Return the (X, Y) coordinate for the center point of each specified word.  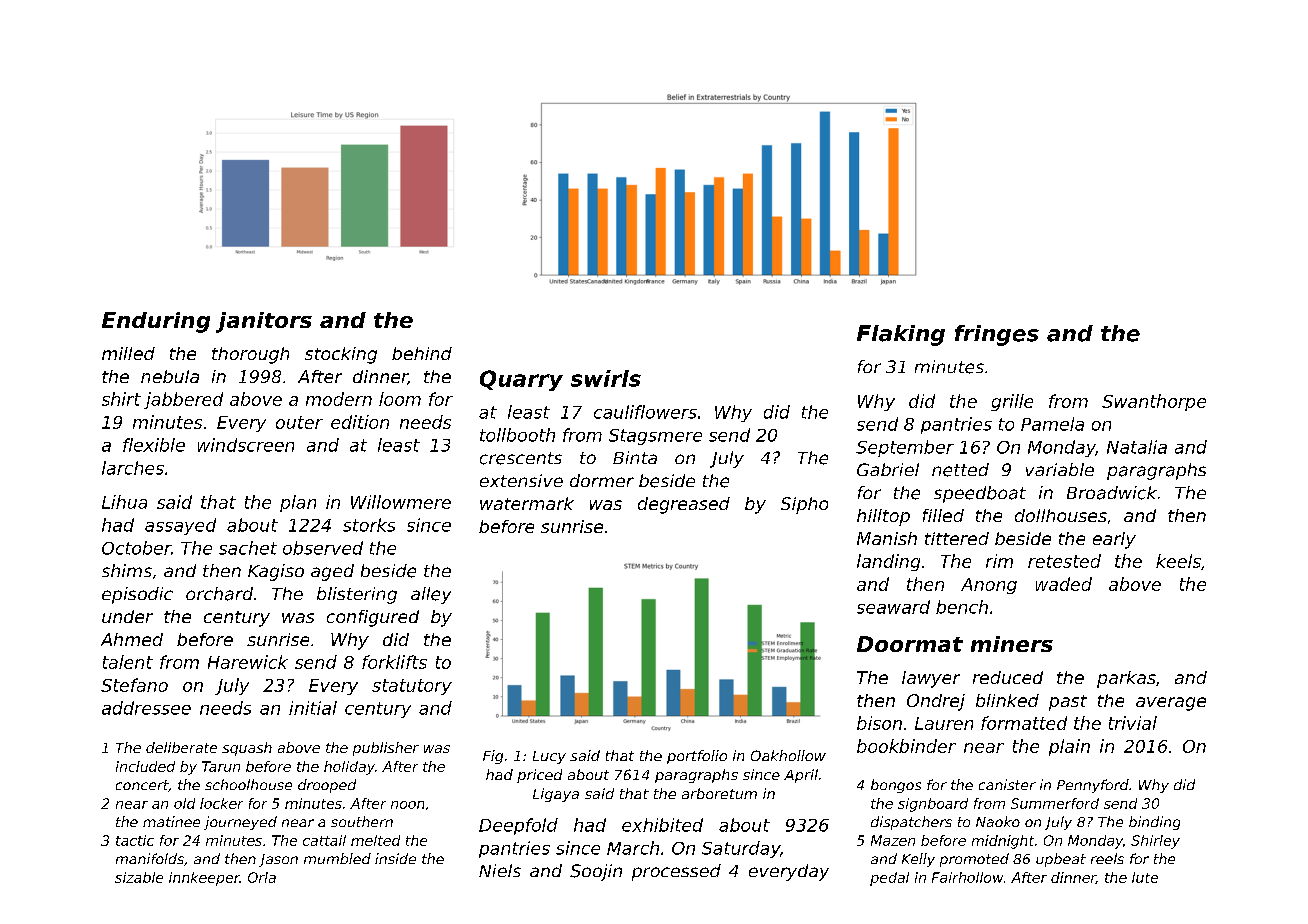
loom (400, 399)
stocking (341, 355)
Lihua (124, 502)
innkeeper (204, 879)
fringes (997, 335)
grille (1012, 402)
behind (422, 353)
